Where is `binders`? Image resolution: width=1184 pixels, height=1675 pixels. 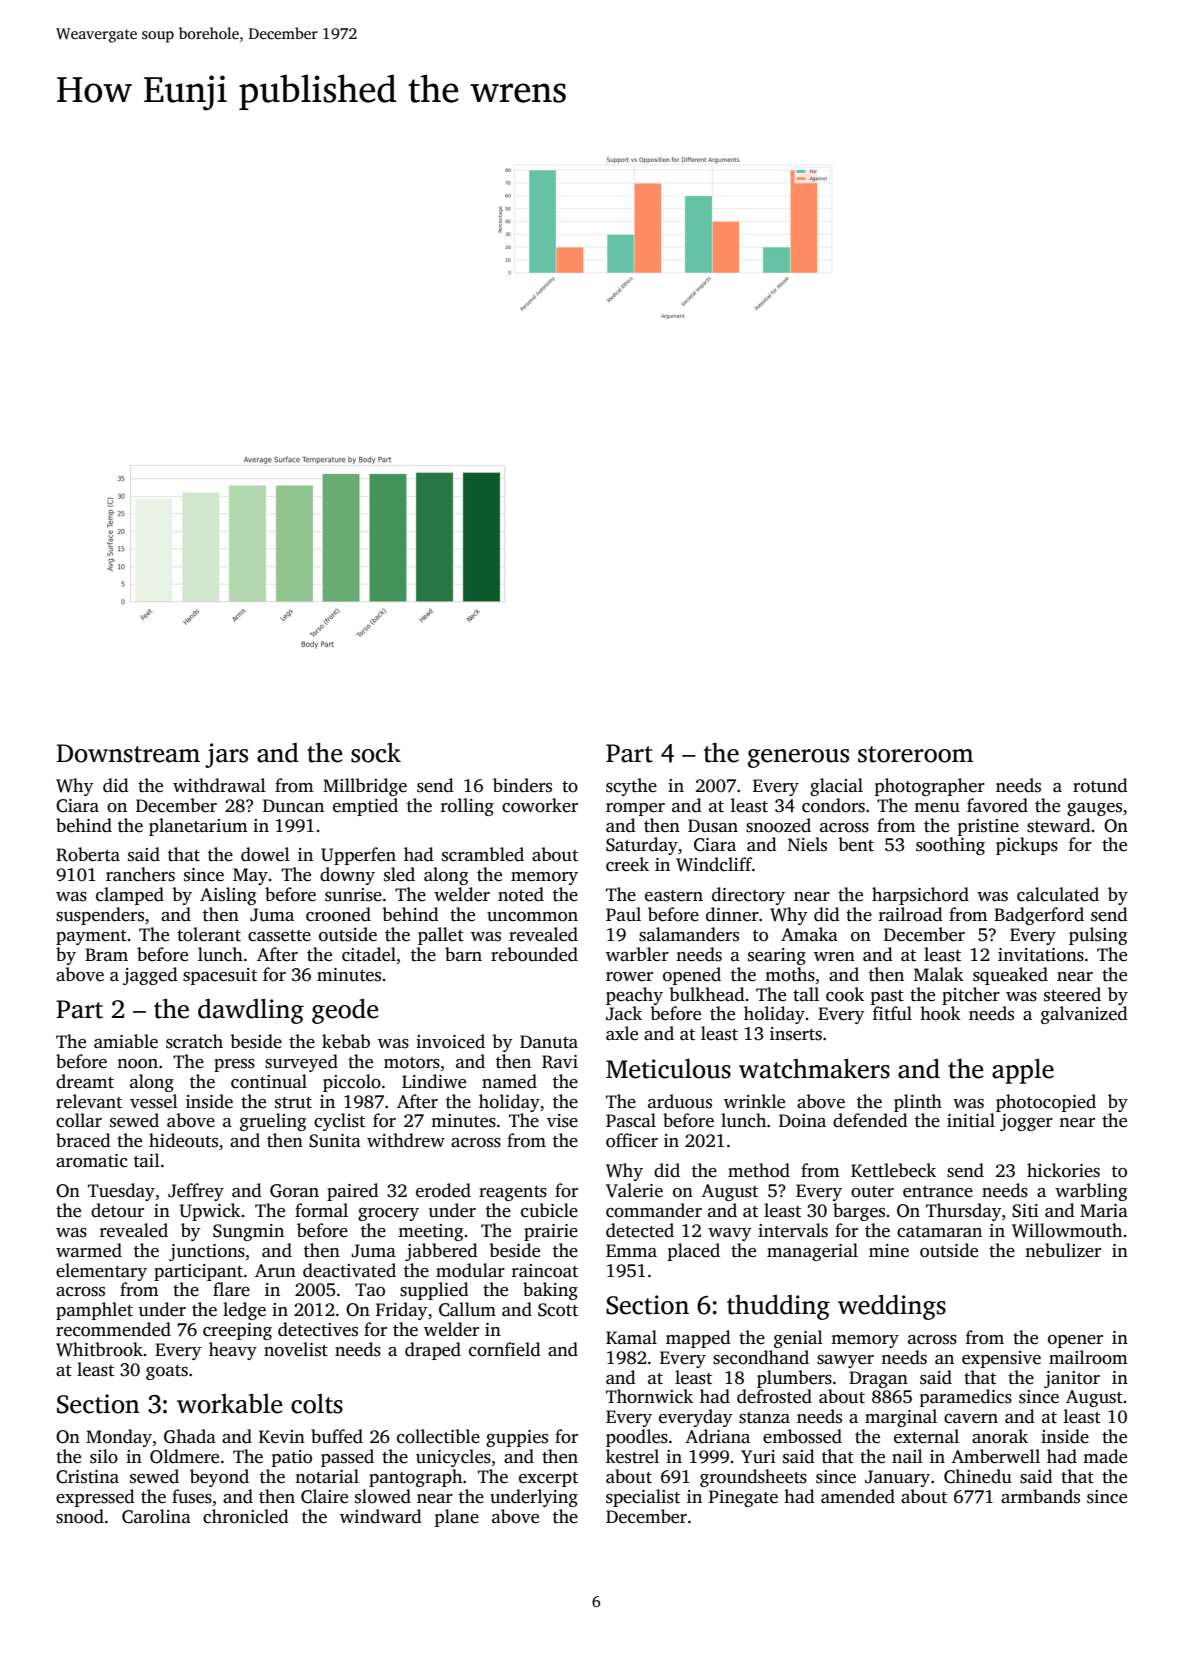 binders is located at coordinates (522, 785).
